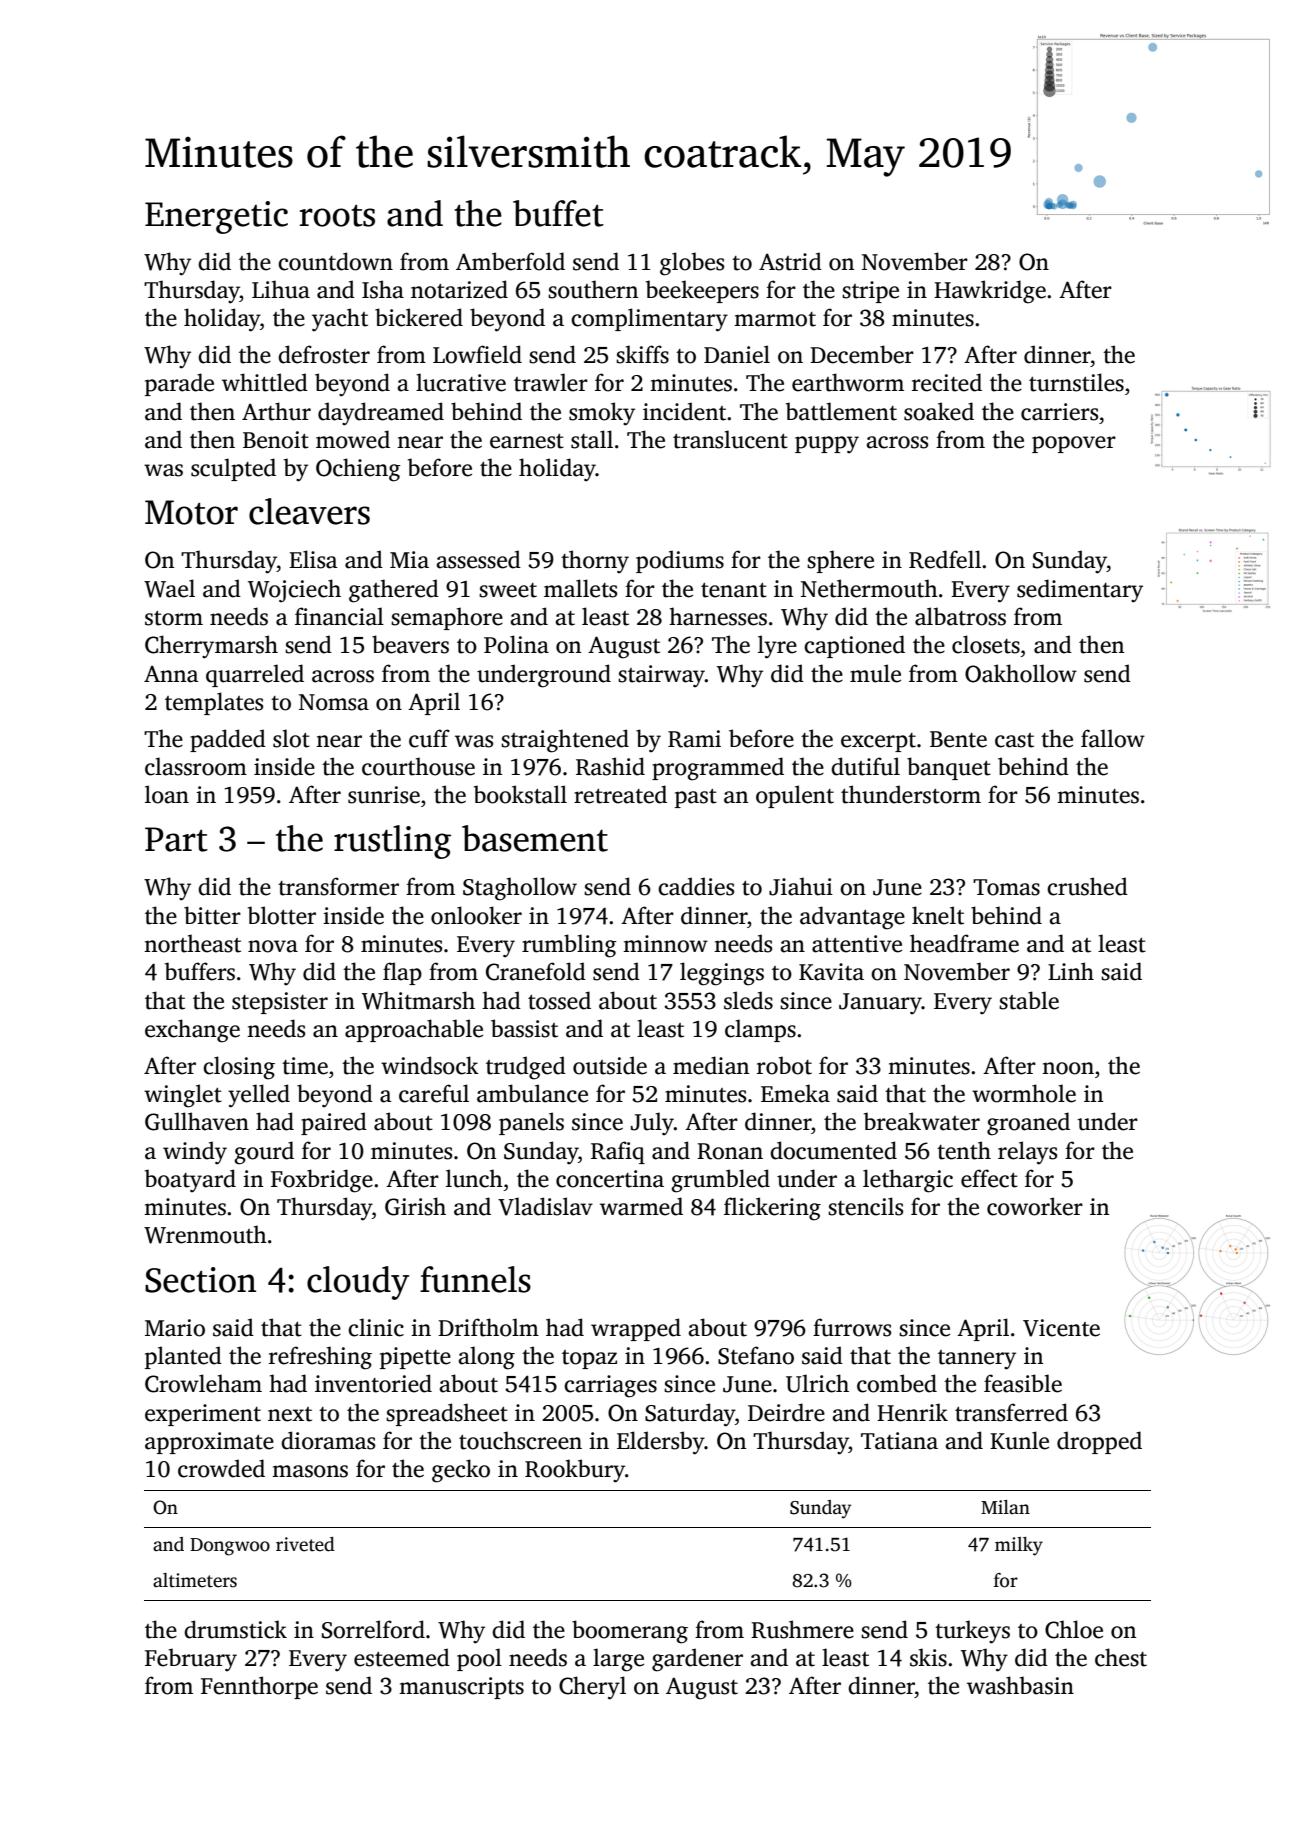 The width and height of the screenshot is (1295, 1831). What do you see at coordinates (964, 943) in the screenshot?
I see `headframe` at bounding box center [964, 943].
